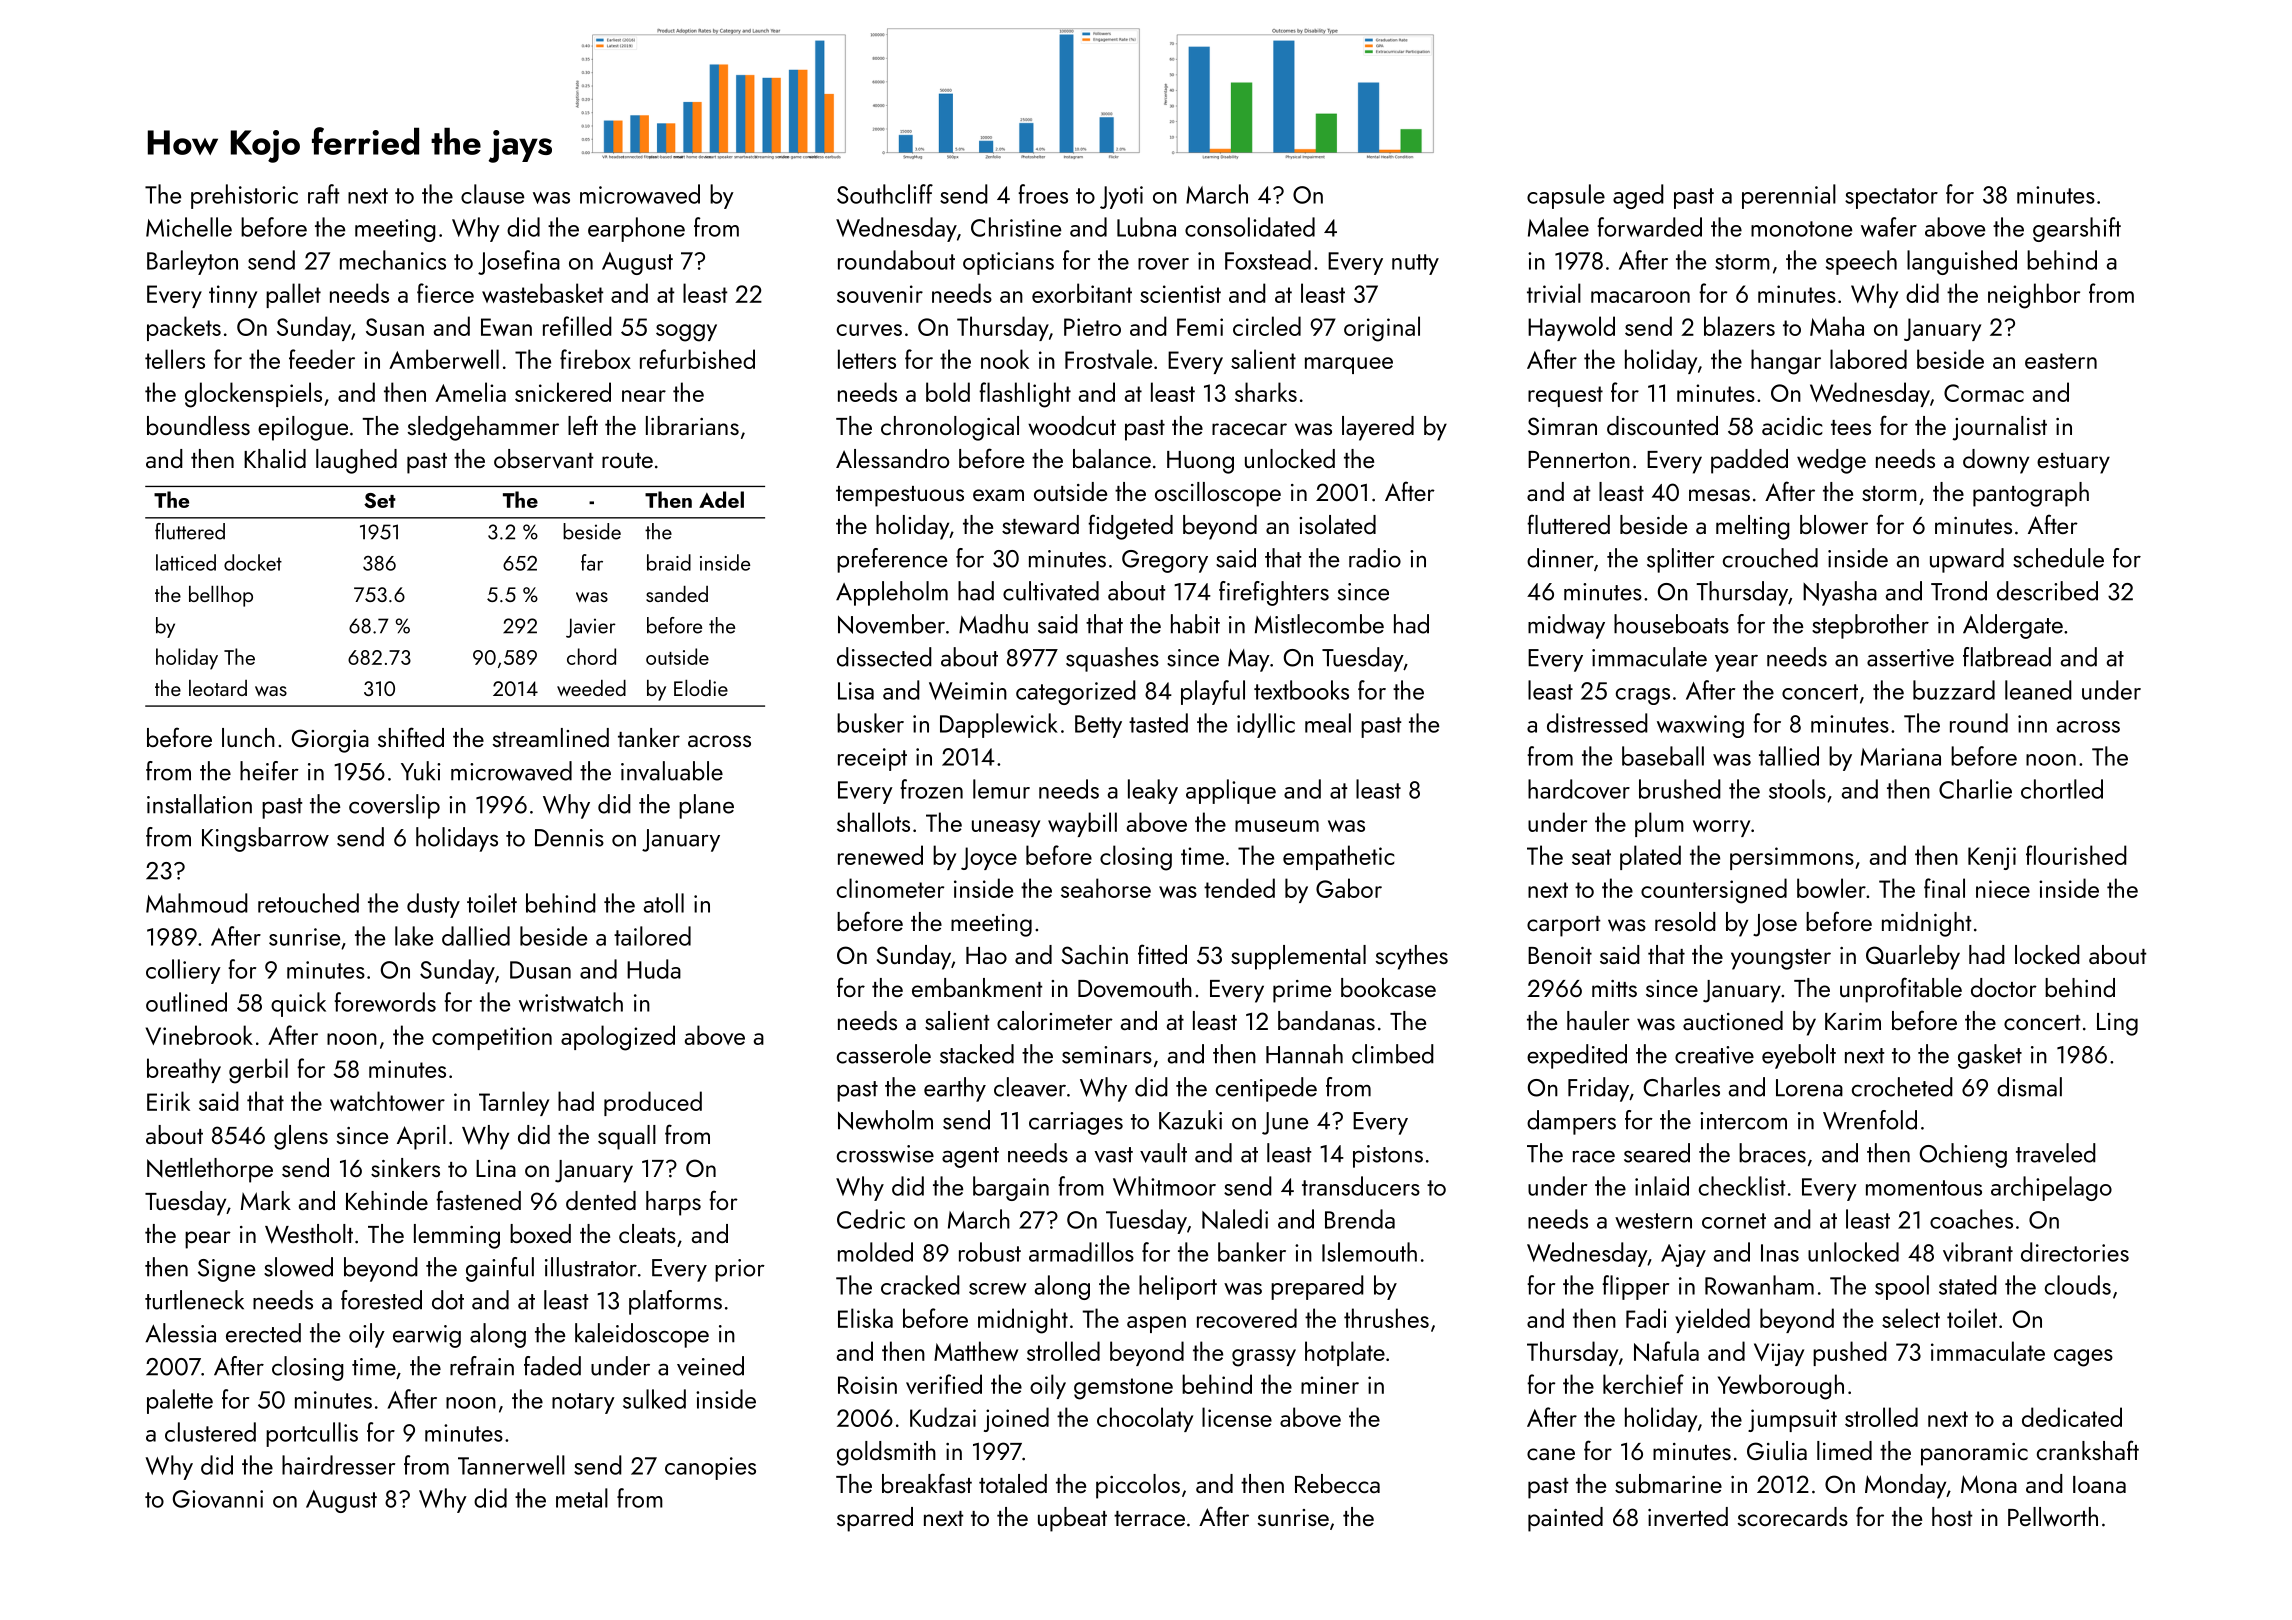  What do you see at coordinates (582, 1498) in the image?
I see `metal` at bounding box center [582, 1498].
